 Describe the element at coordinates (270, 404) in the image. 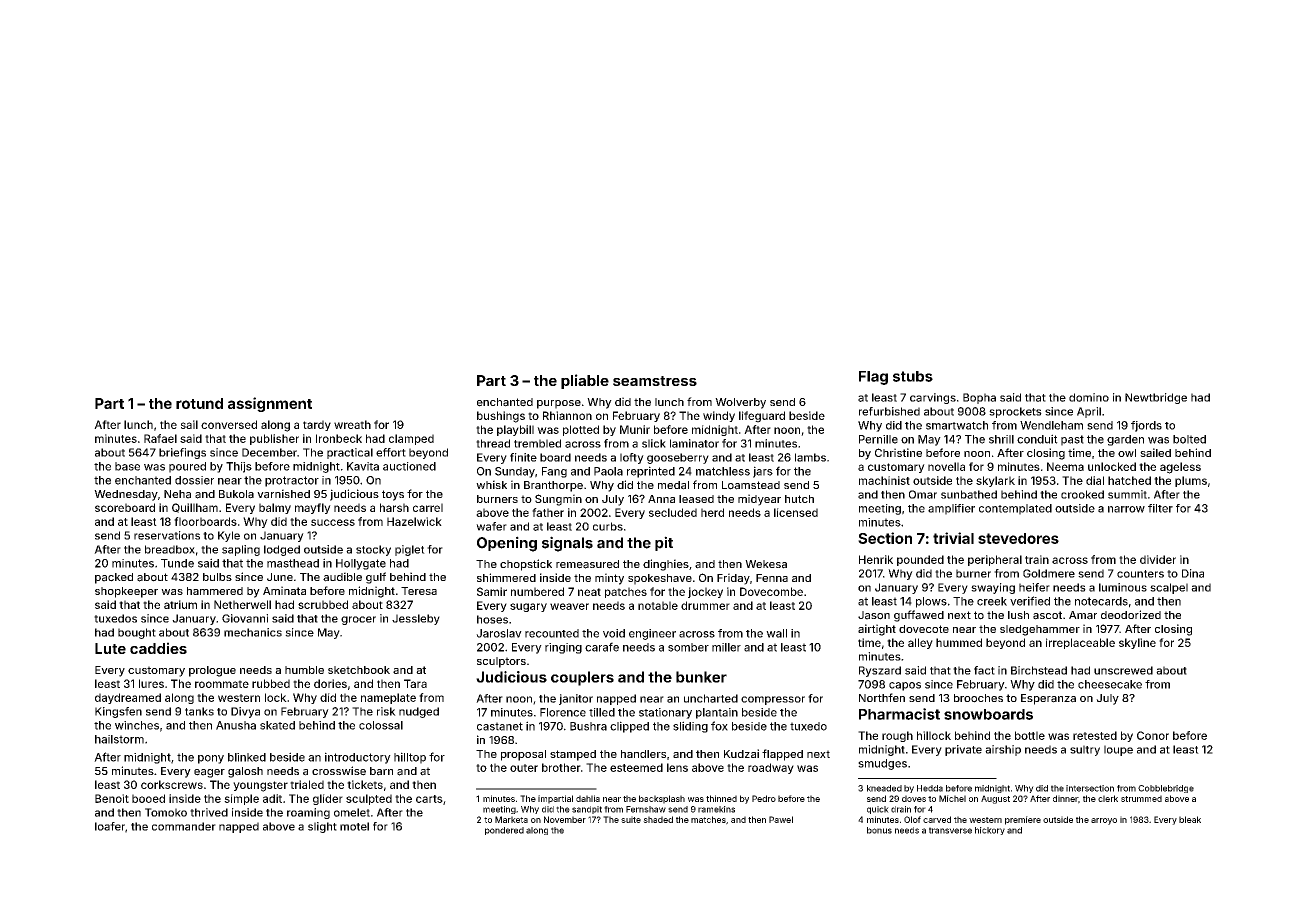

I see `assignment` at that location.
